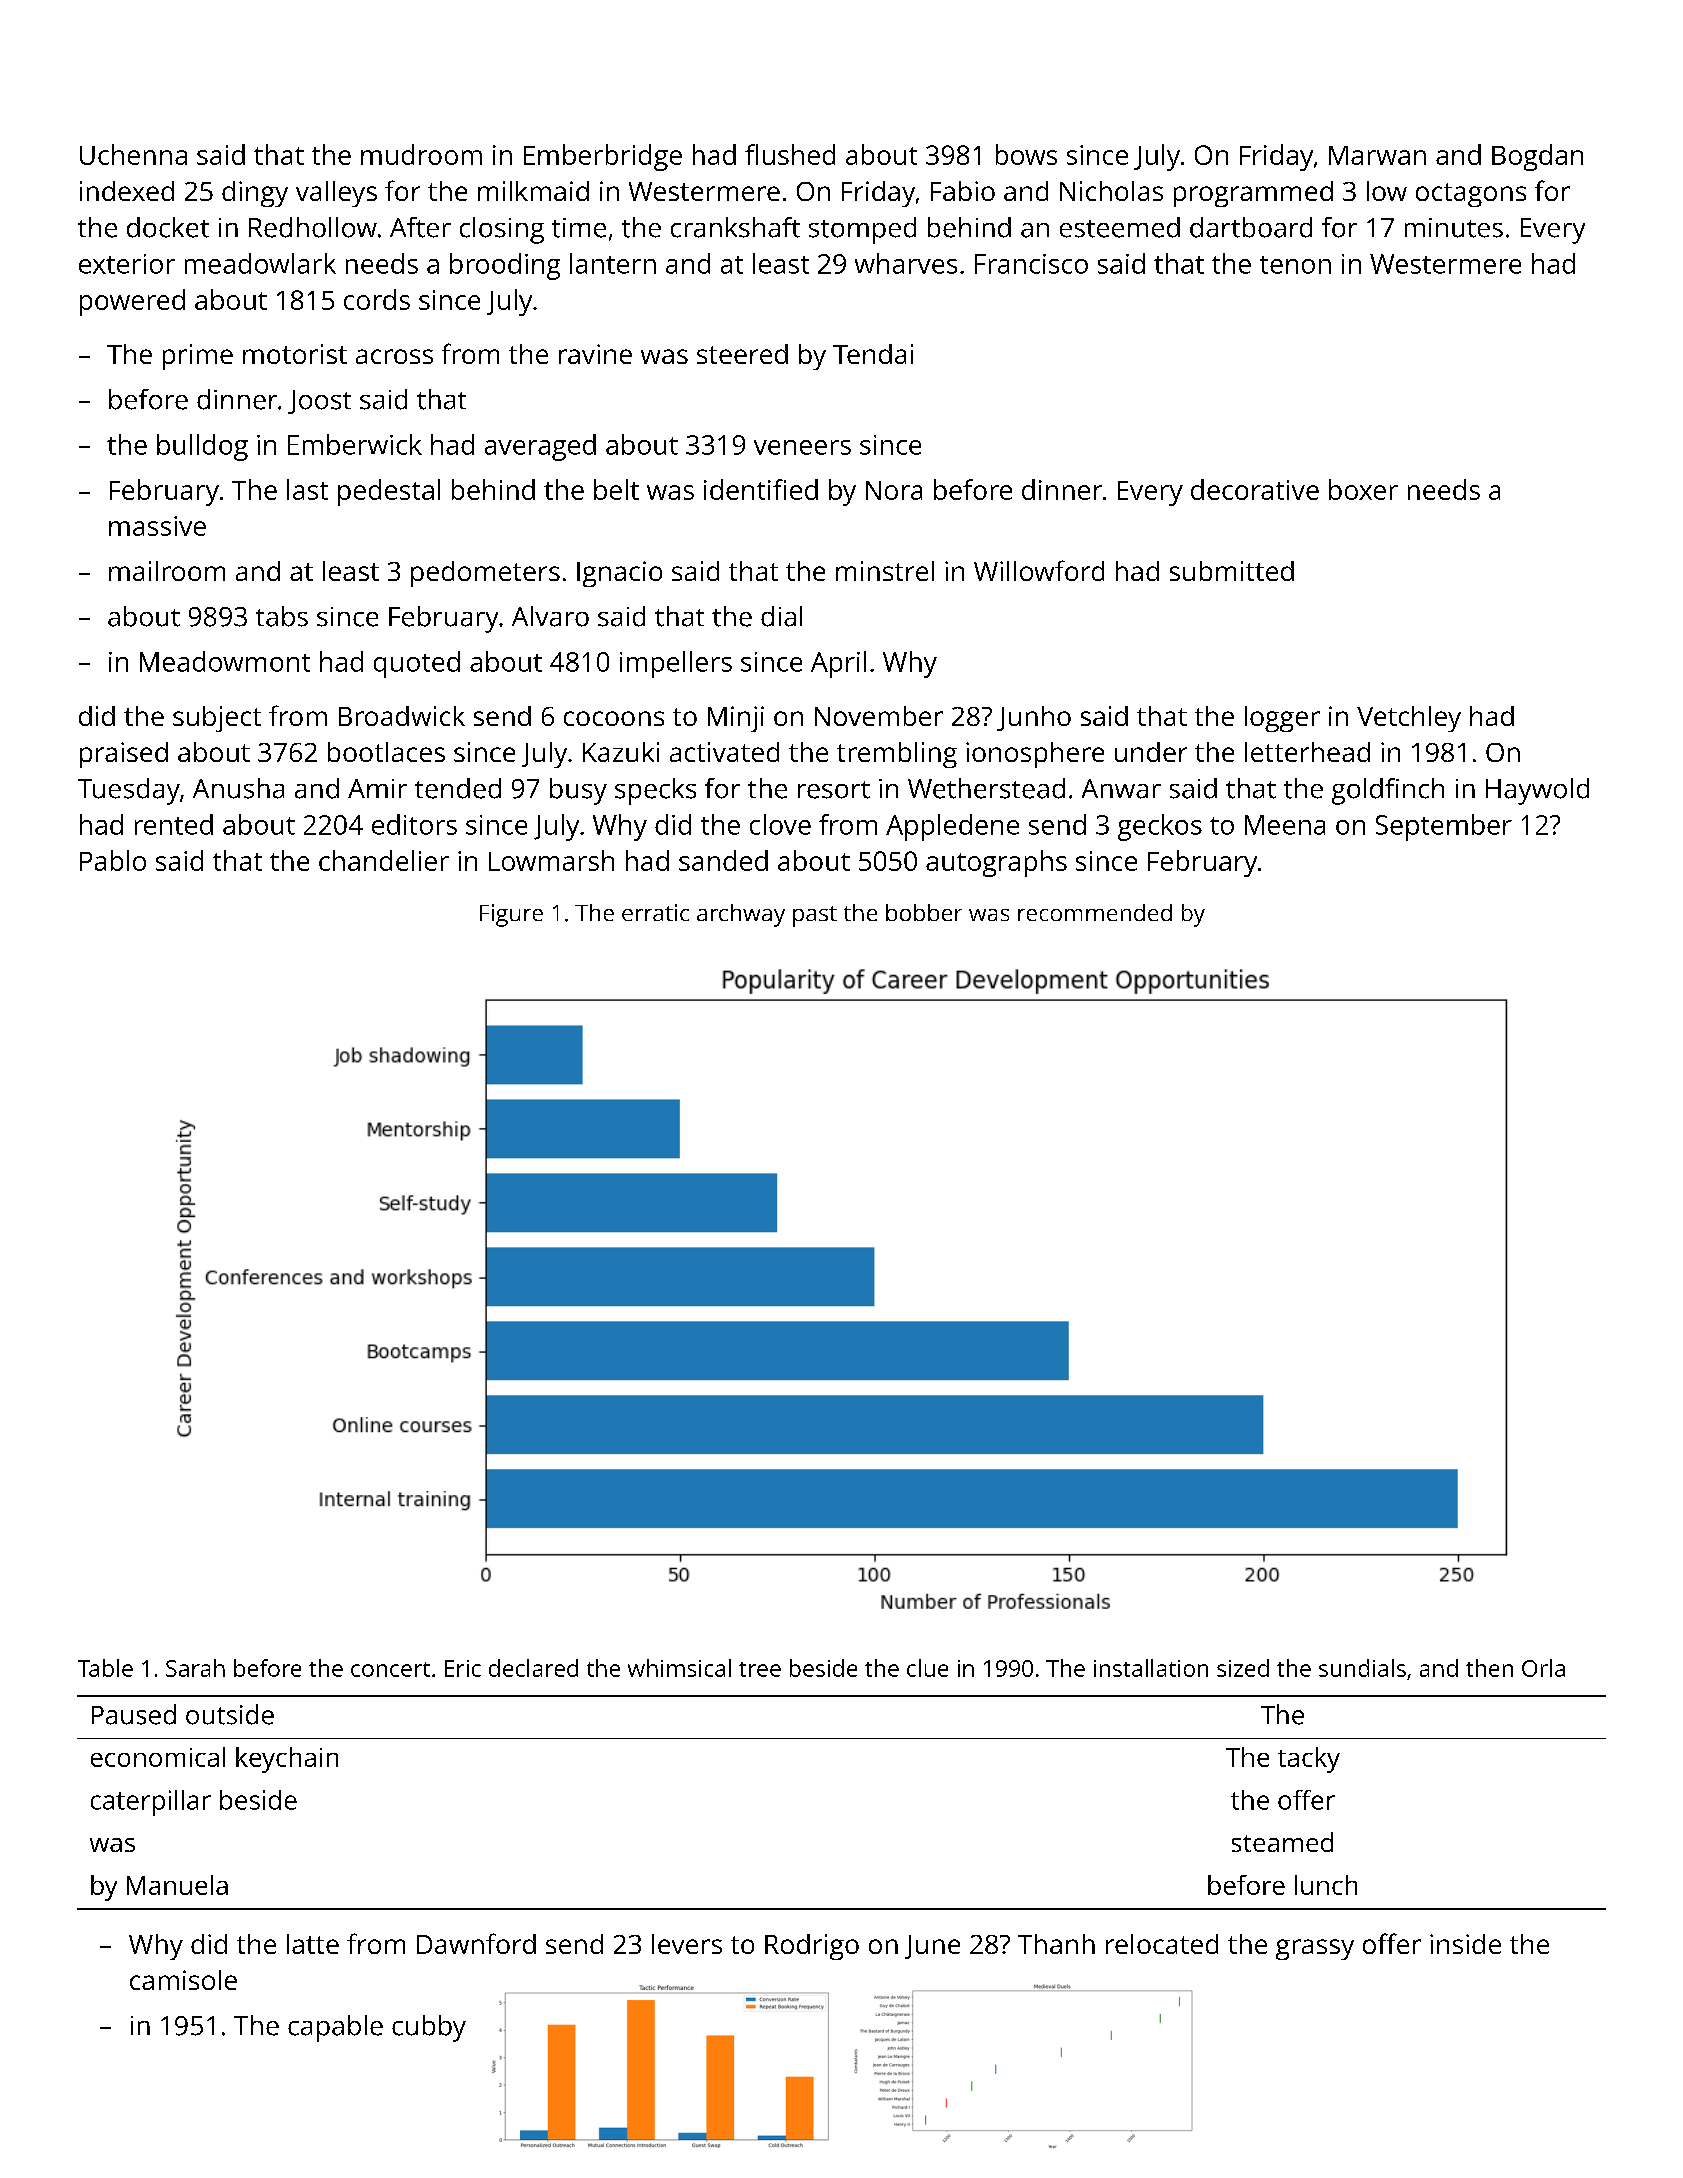  Describe the element at coordinates (760, 1669) in the image. I see `tree` at that location.
